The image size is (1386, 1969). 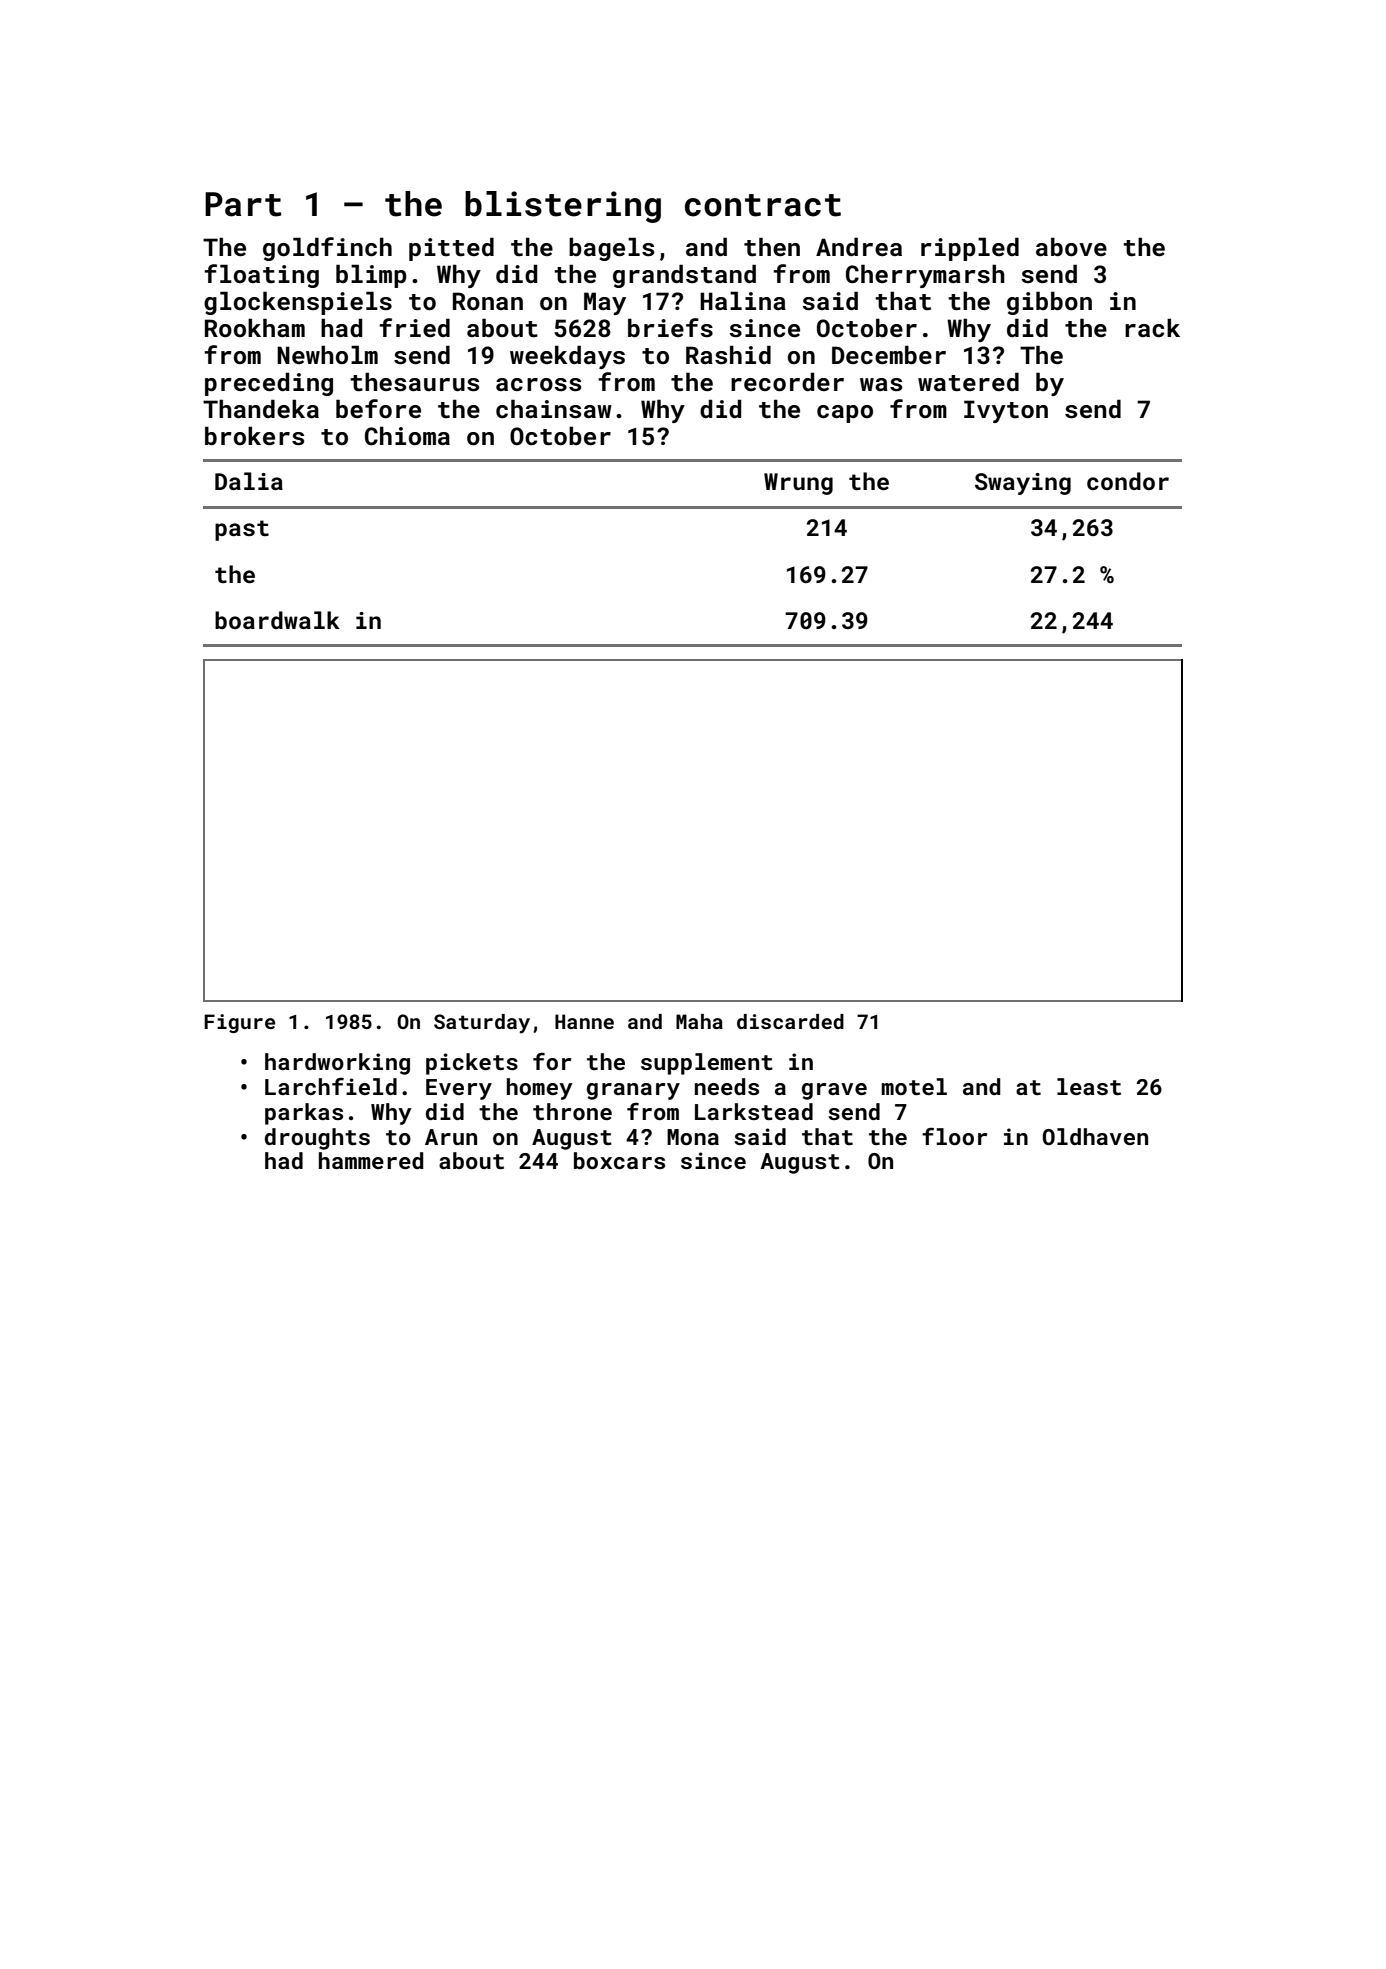 What do you see at coordinates (482, 1024) in the screenshot?
I see `Saturday` at bounding box center [482, 1024].
